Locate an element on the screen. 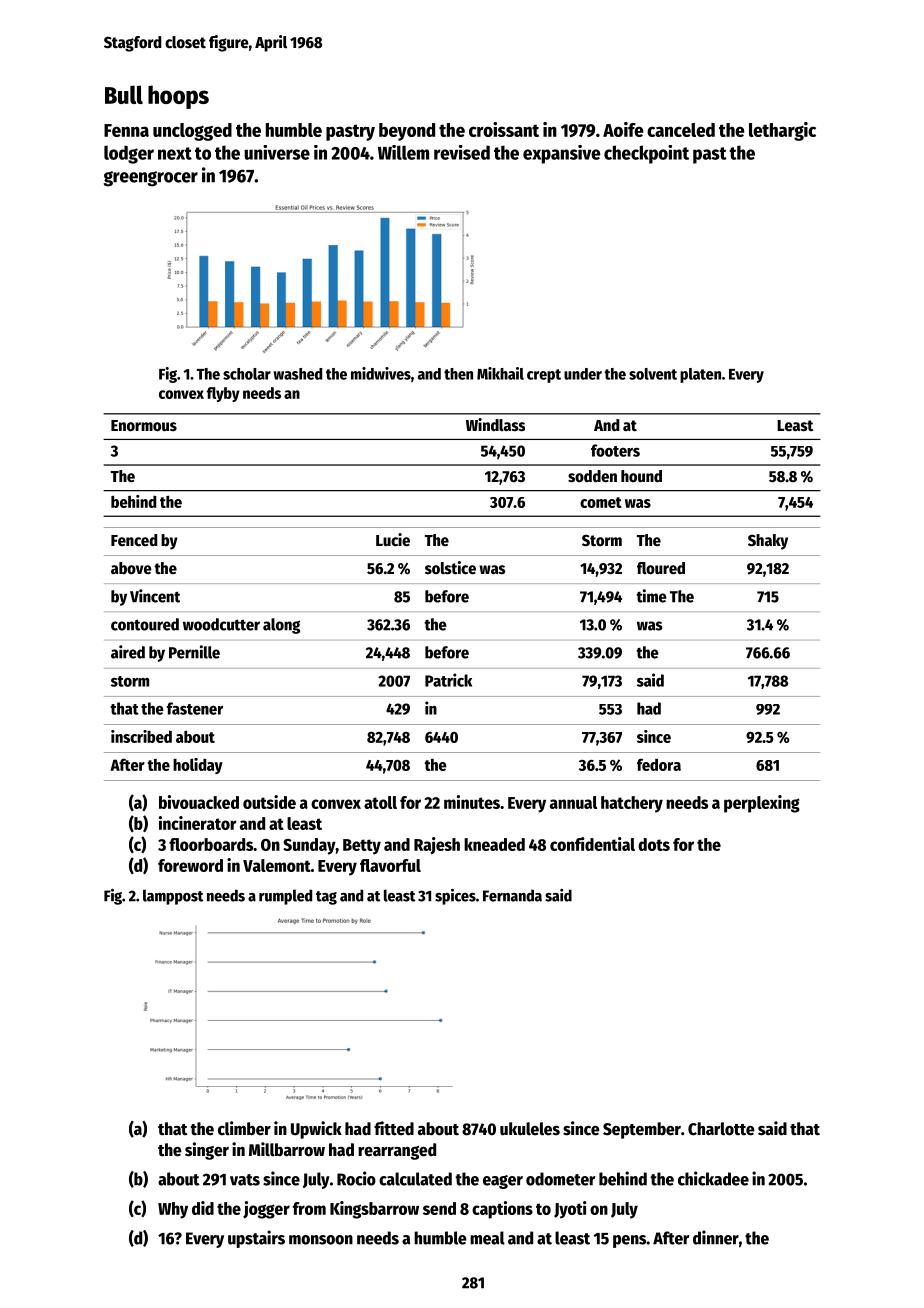  beyond is located at coordinates (407, 132).
